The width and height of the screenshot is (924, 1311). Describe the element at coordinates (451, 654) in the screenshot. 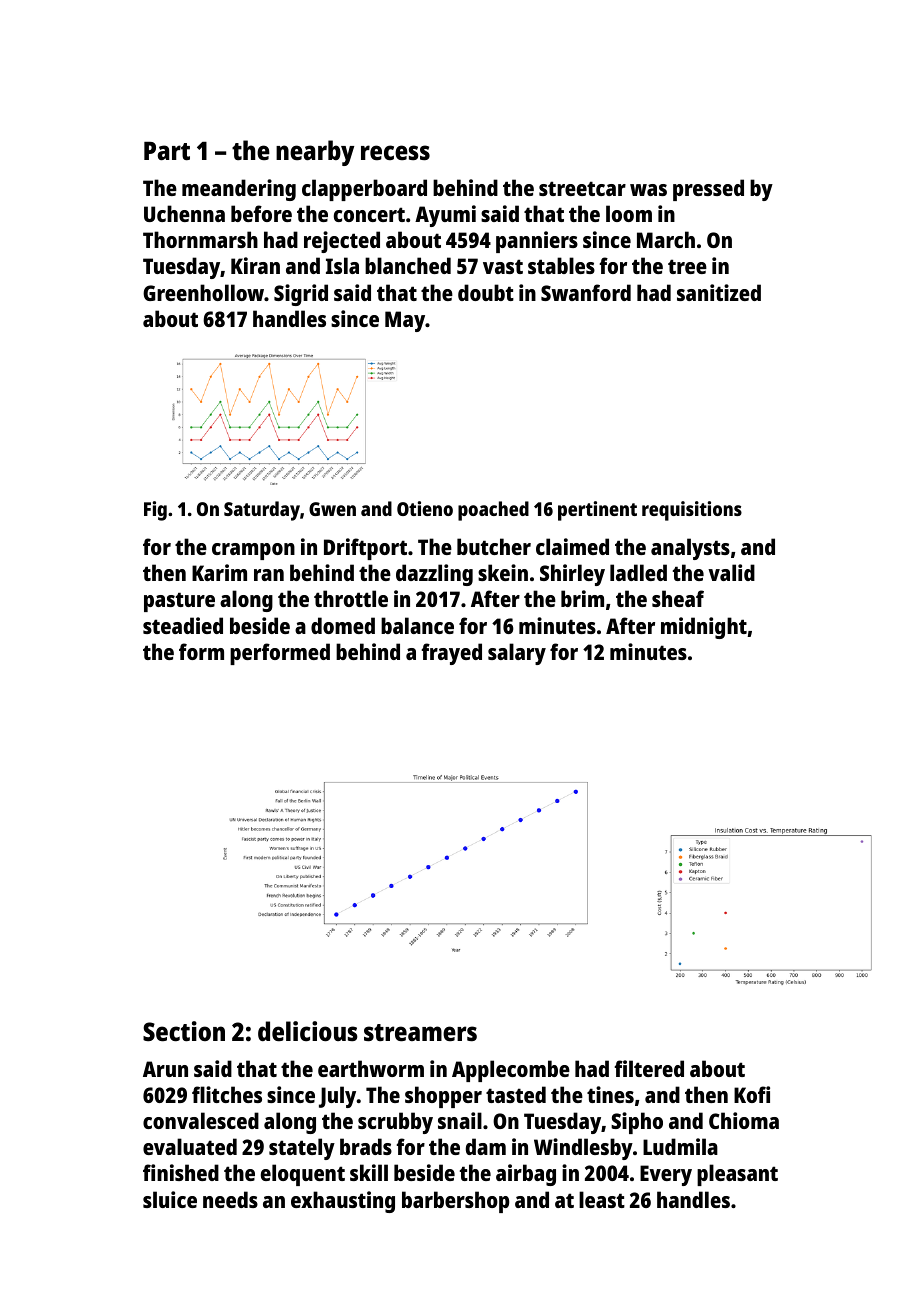

I see `frayed` at that location.
